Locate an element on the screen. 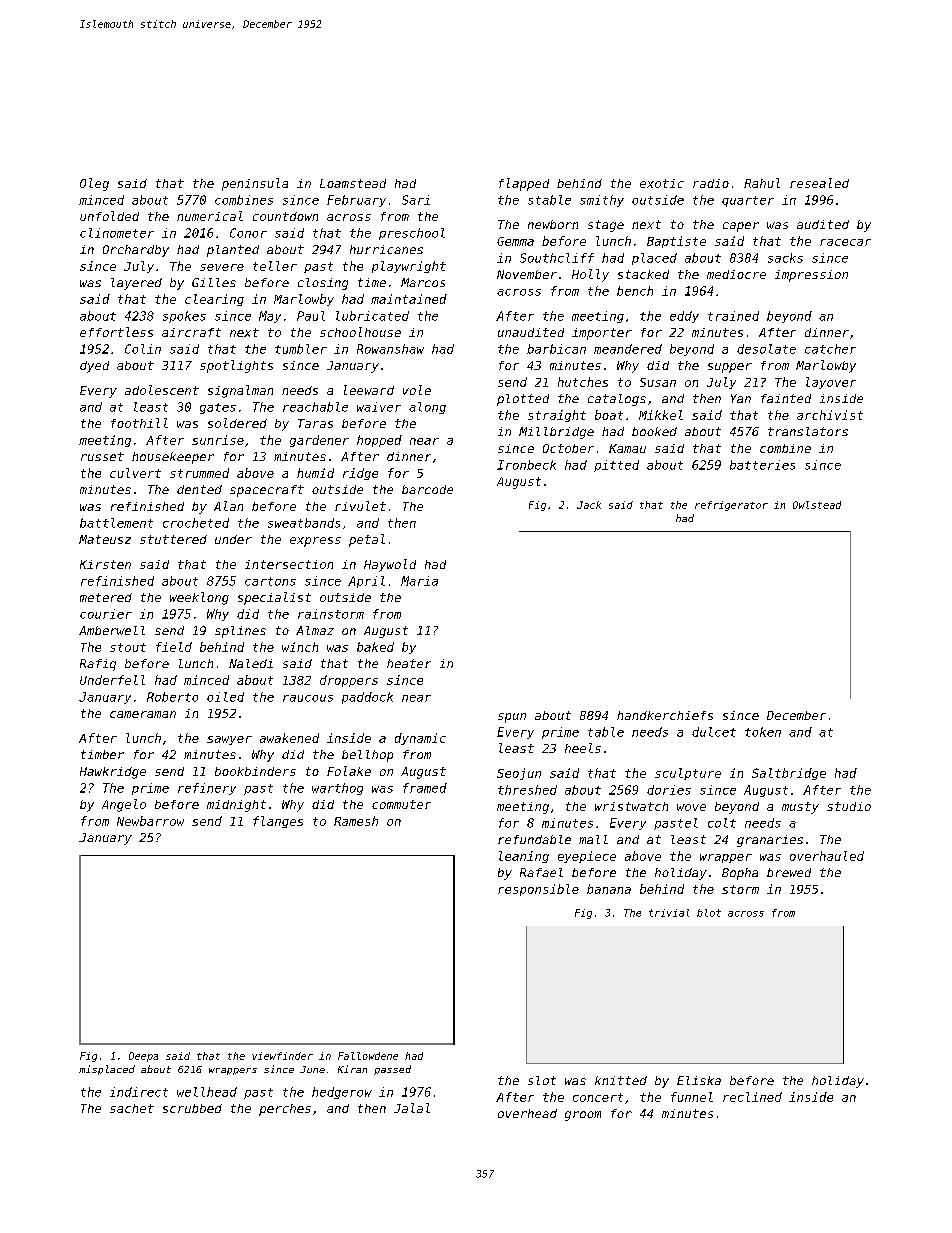 This screenshot has height=1233, width=952. numerical is located at coordinates (210, 216).
